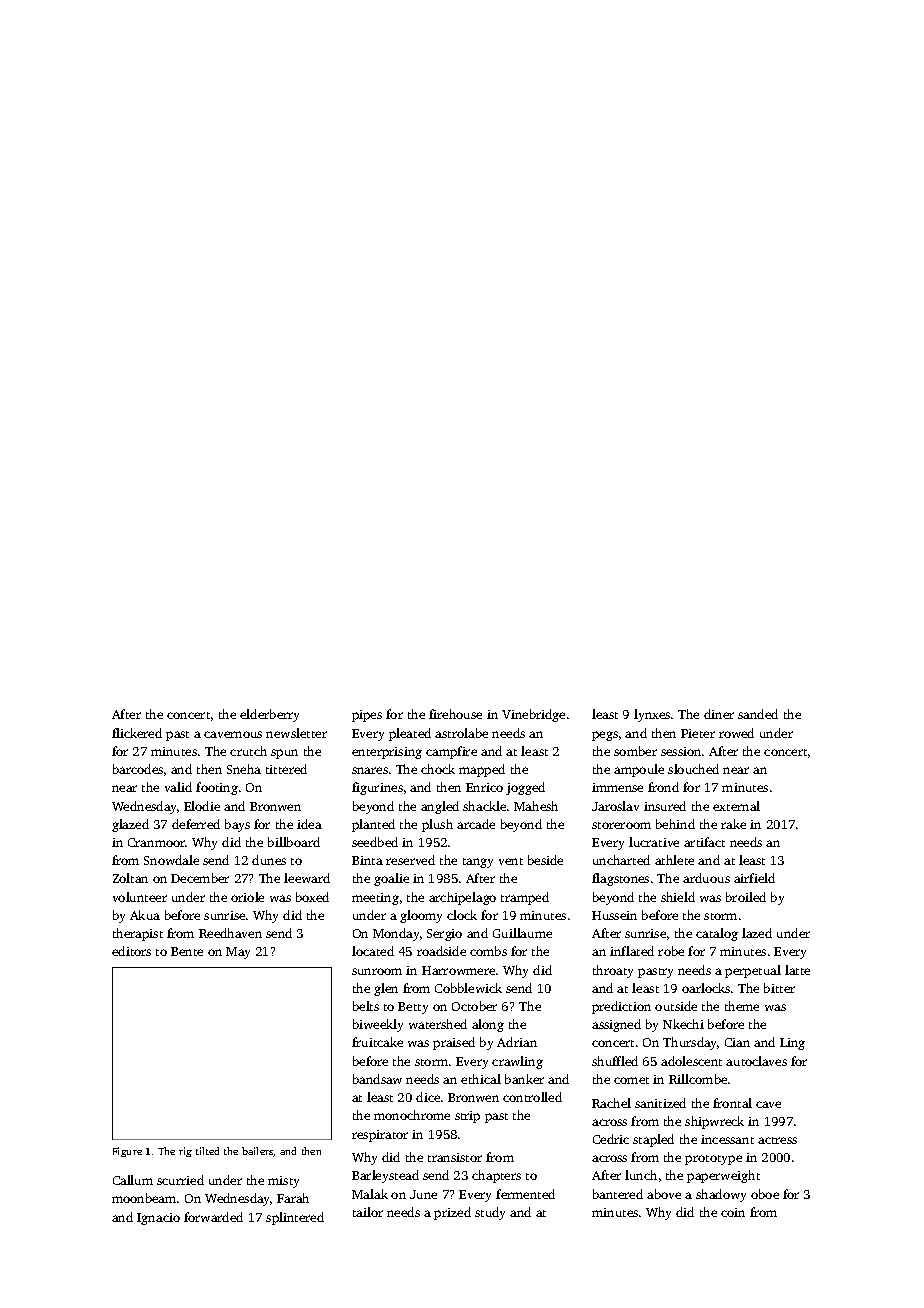  Describe the element at coordinates (130, 878) in the document. I see `Zoltan` at that location.
